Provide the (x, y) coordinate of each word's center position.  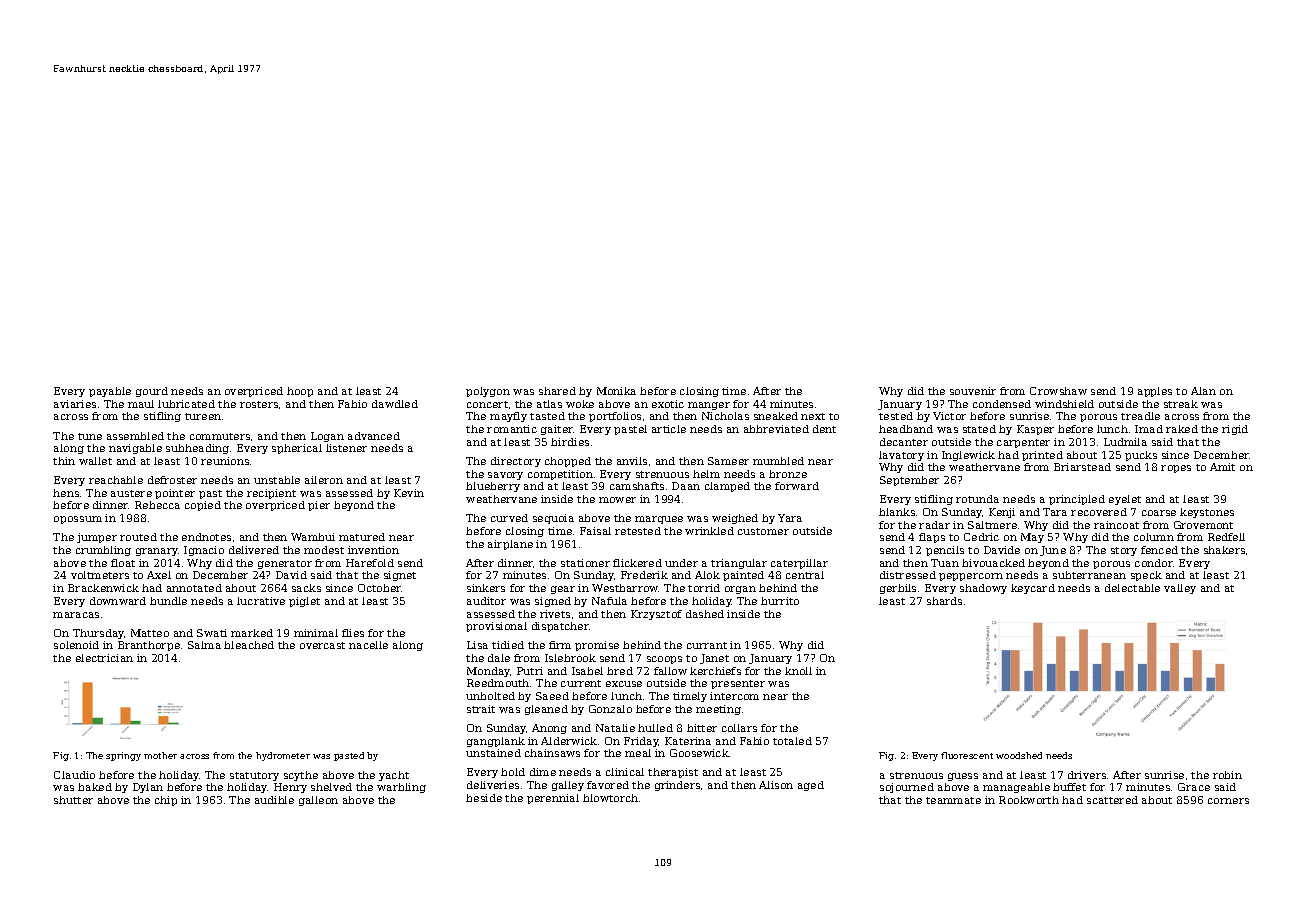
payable (110, 392)
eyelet (1125, 500)
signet (400, 576)
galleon (318, 801)
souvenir (973, 391)
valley (1180, 589)
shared (557, 391)
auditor (486, 601)
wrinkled (709, 531)
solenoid (76, 645)
